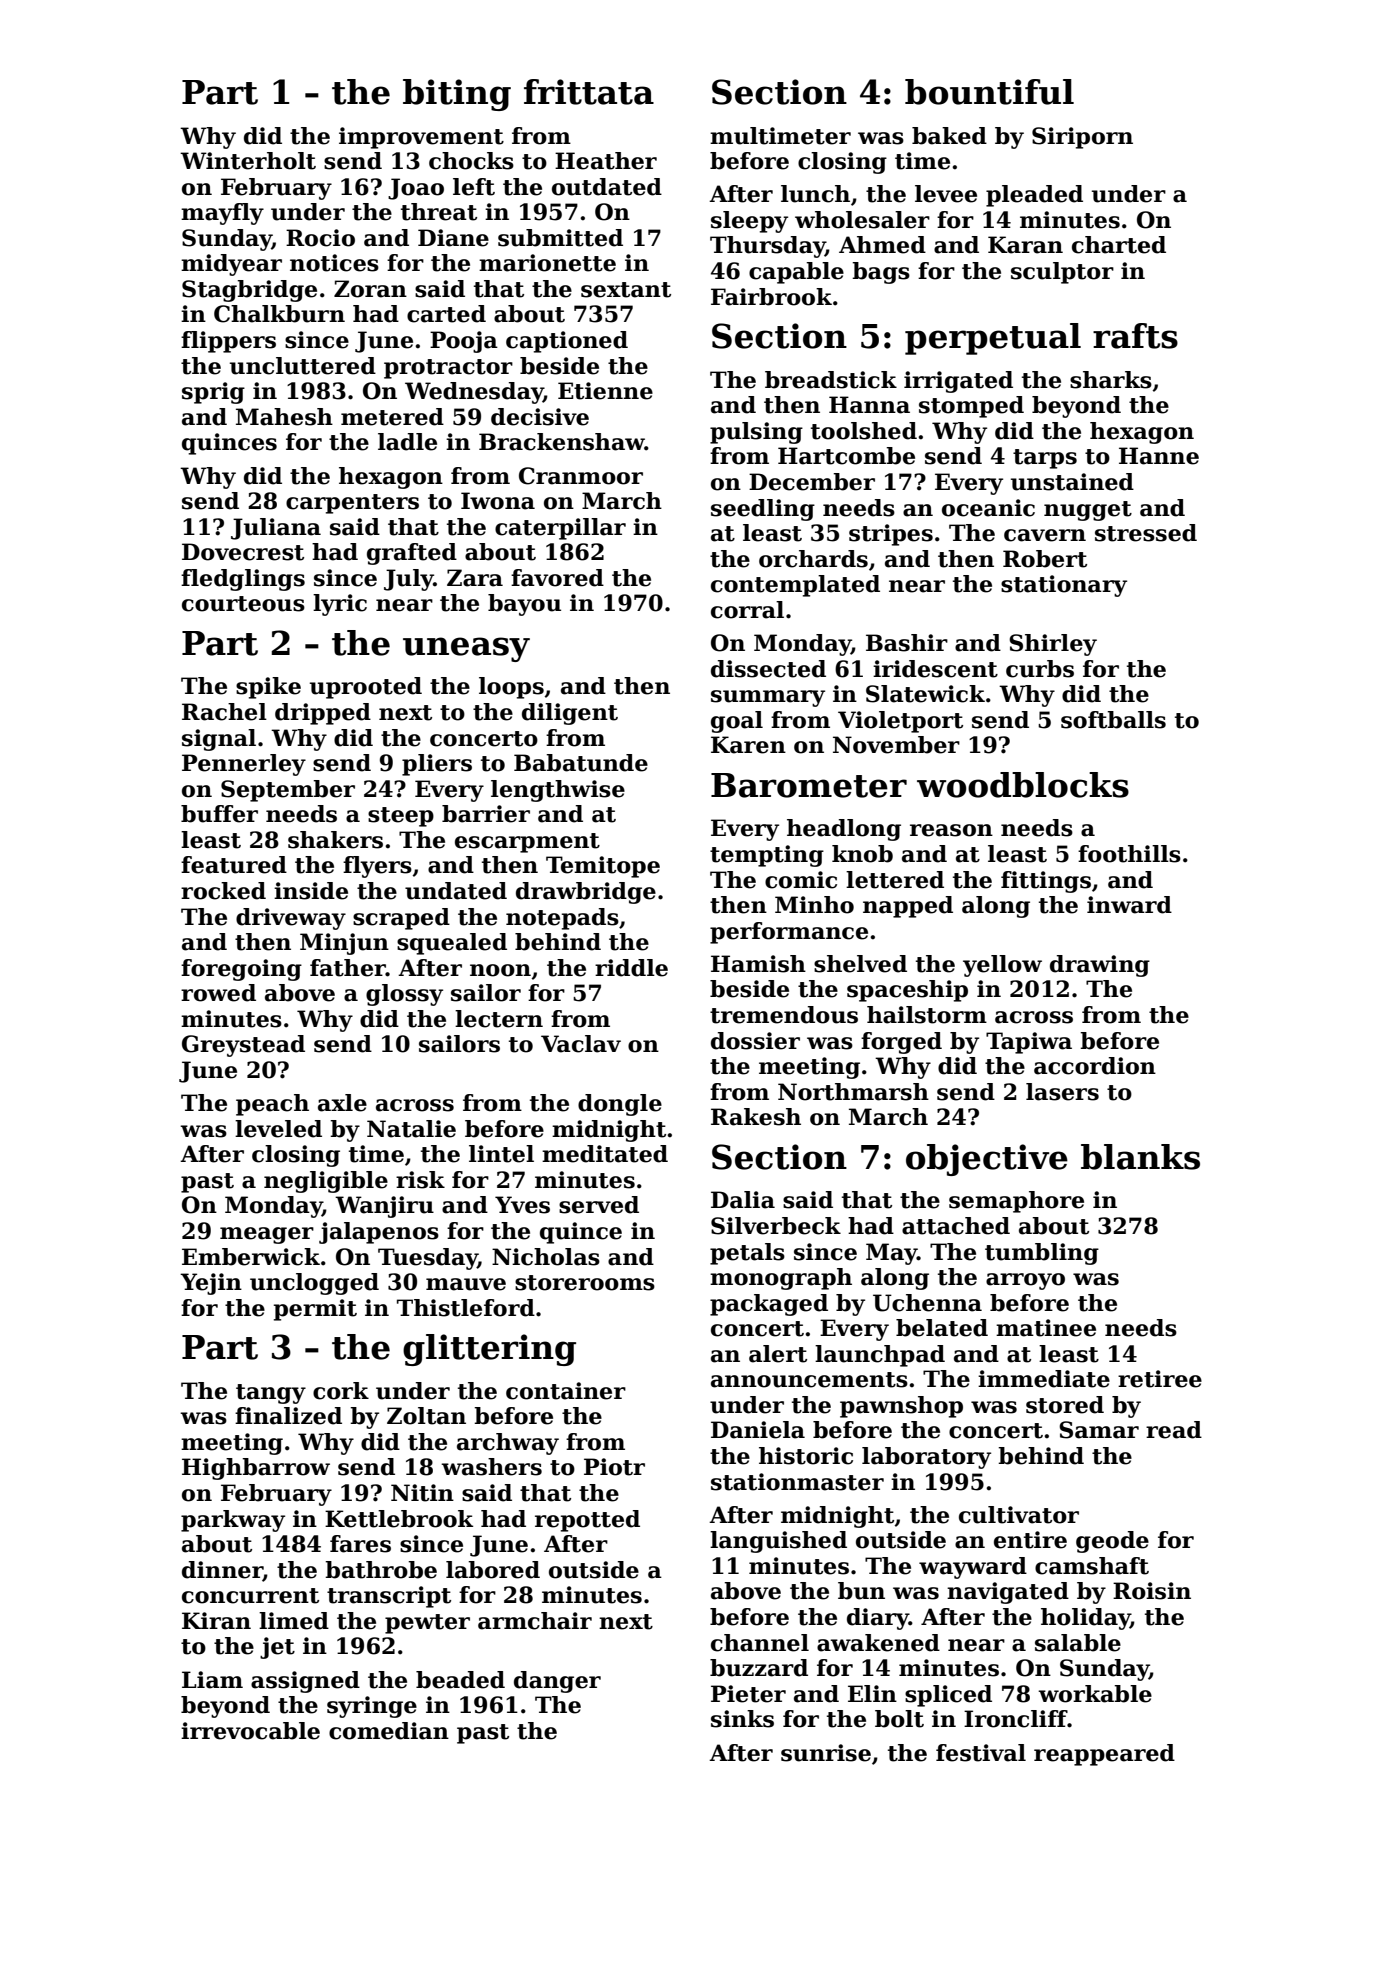 The width and height of the document is (1386, 1969). Describe the element at coordinates (1129, 905) in the document. I see `inward` at that location.
